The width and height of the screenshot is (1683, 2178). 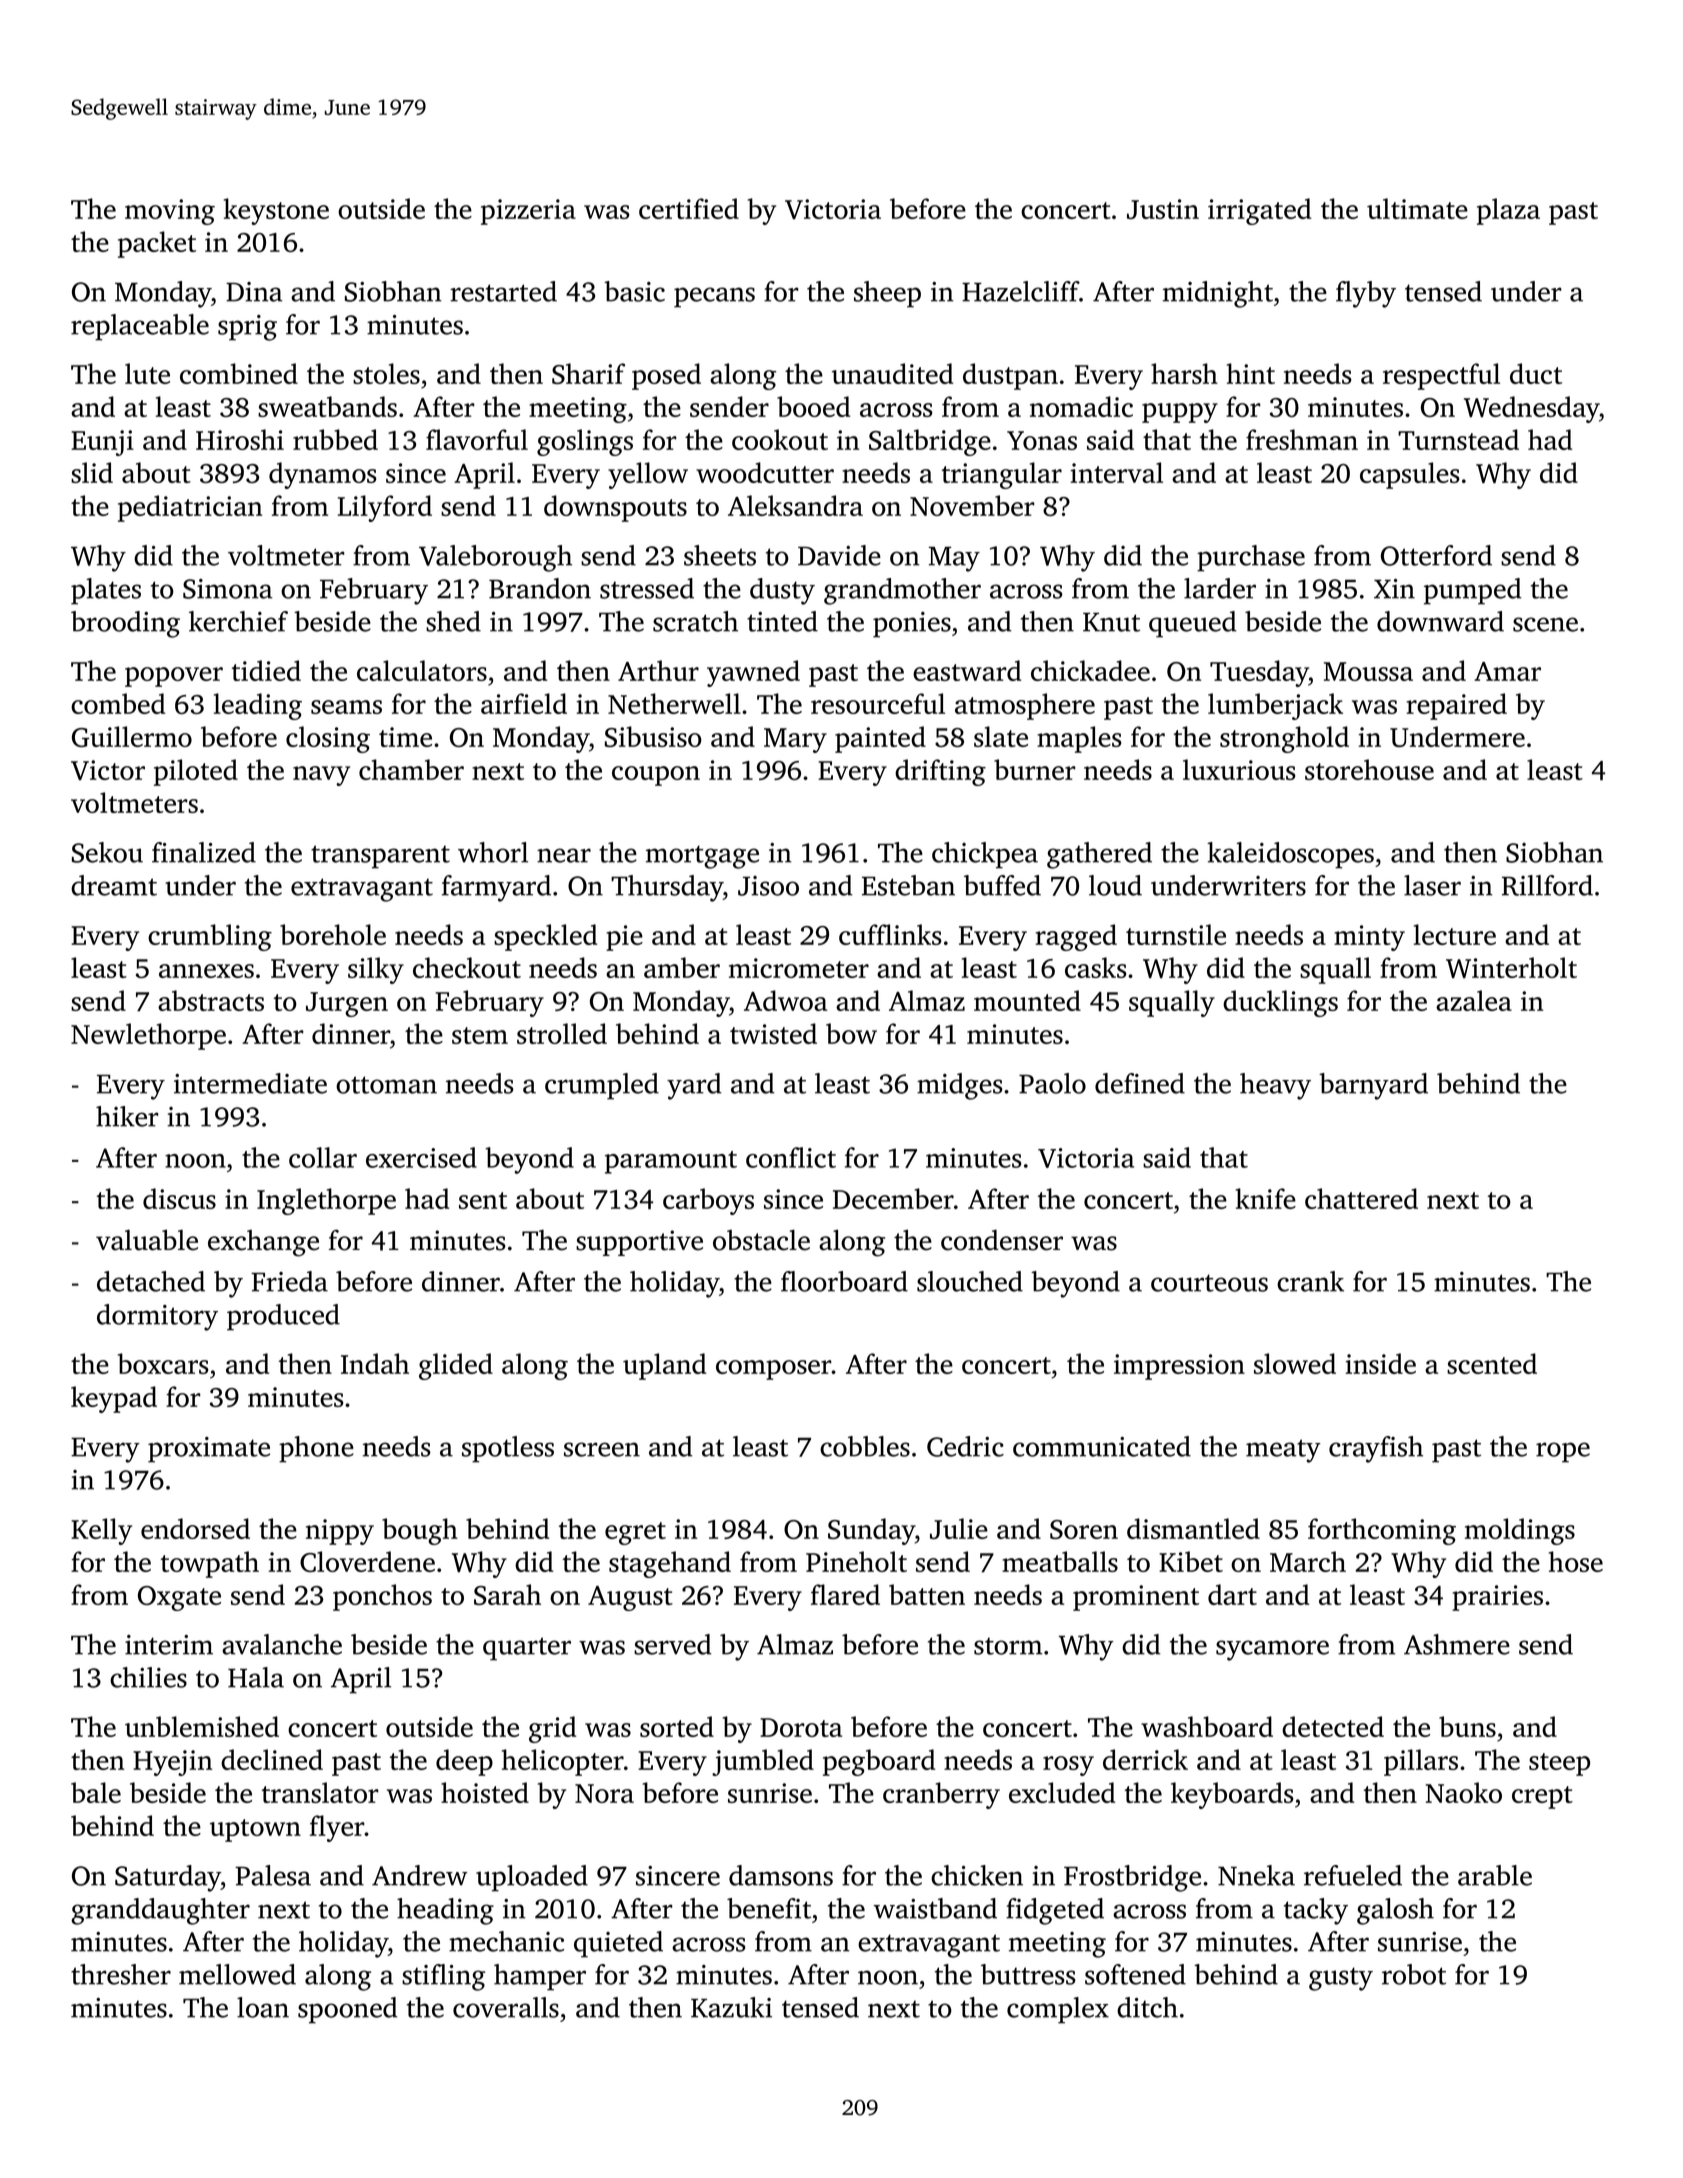 What do you see at coordinates (196, 772) in the screenshot?
I see `piloted` at bounding box center [196, 772].
